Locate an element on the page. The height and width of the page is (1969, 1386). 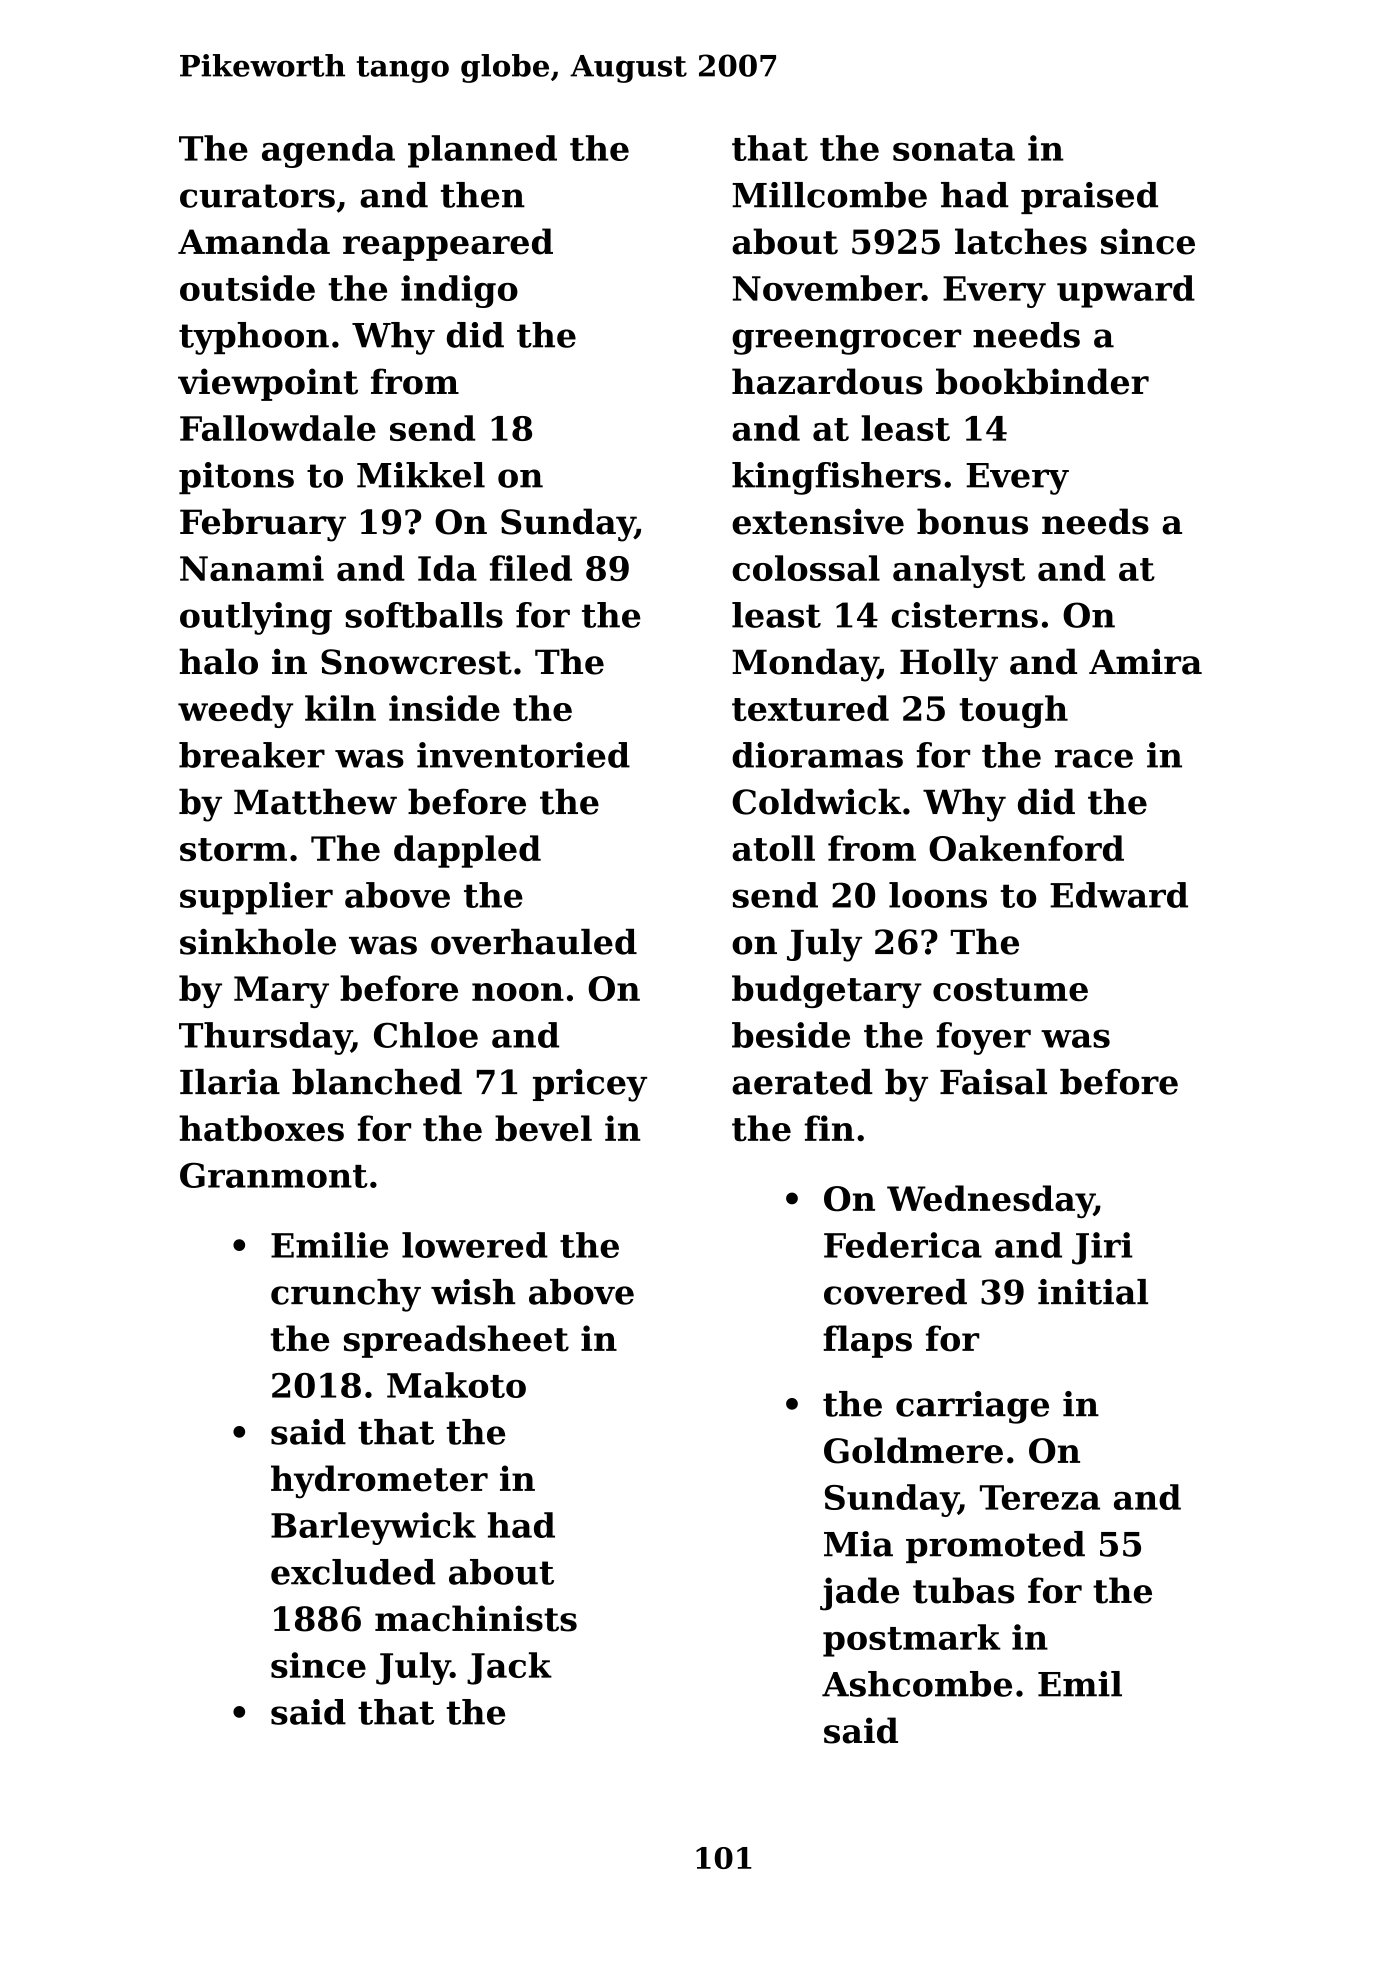
flaps is located at coordinates (867, 1341).
